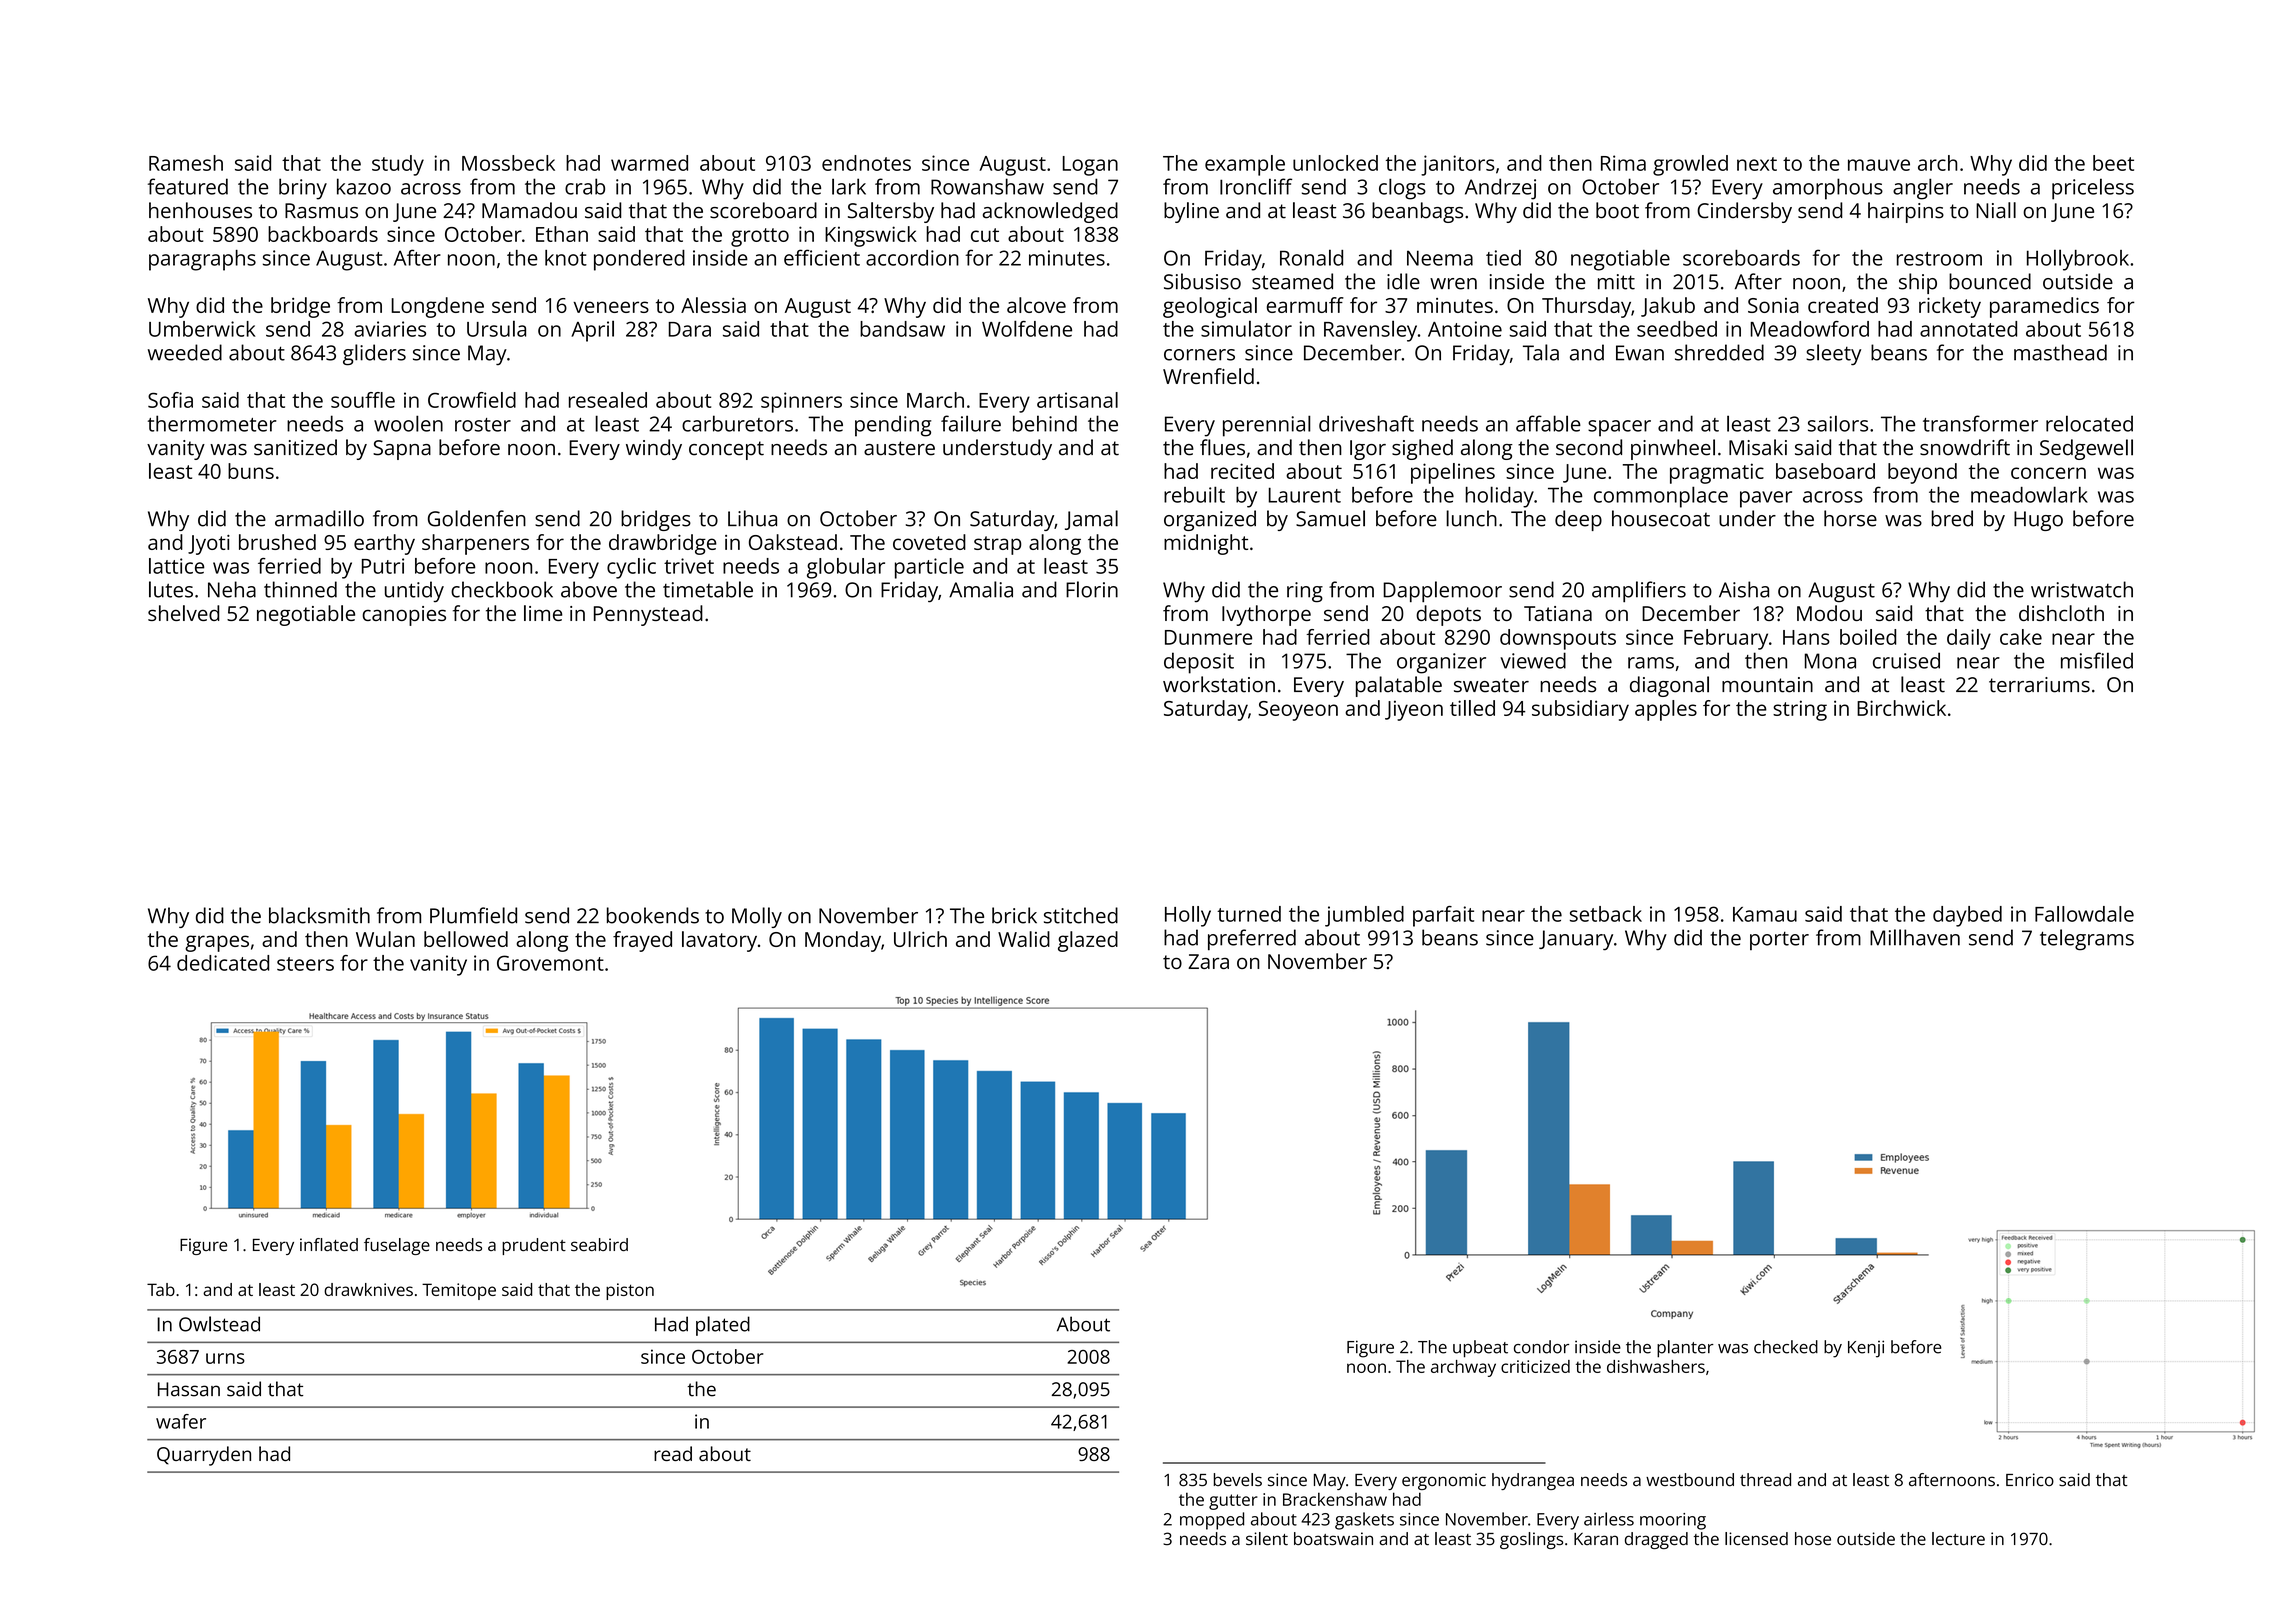 The width and height of the screenshot is (2282, 1614). I want to click on mauve, so click(1879, 165).
